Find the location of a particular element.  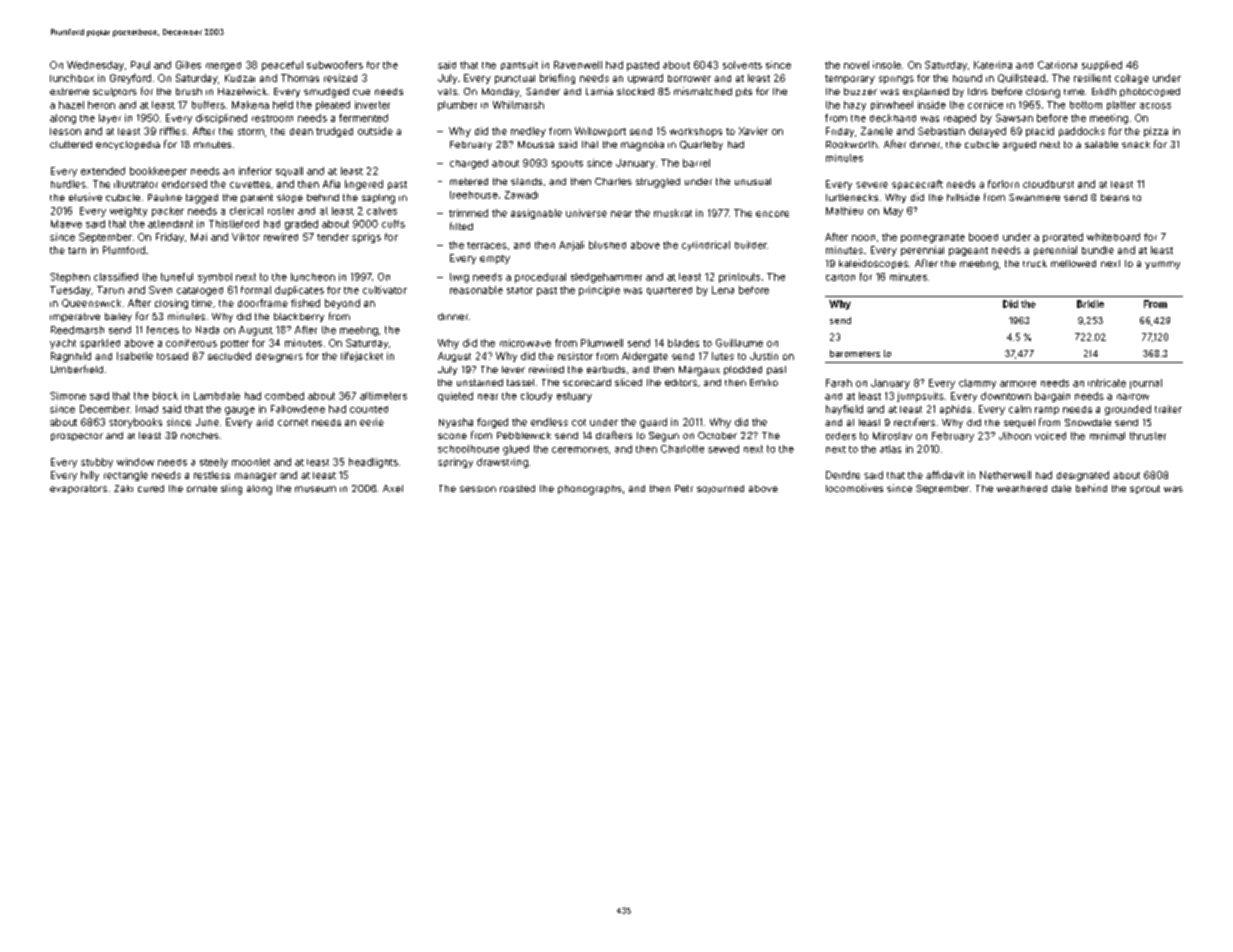

Segun is located at coordinates (664, 437).
